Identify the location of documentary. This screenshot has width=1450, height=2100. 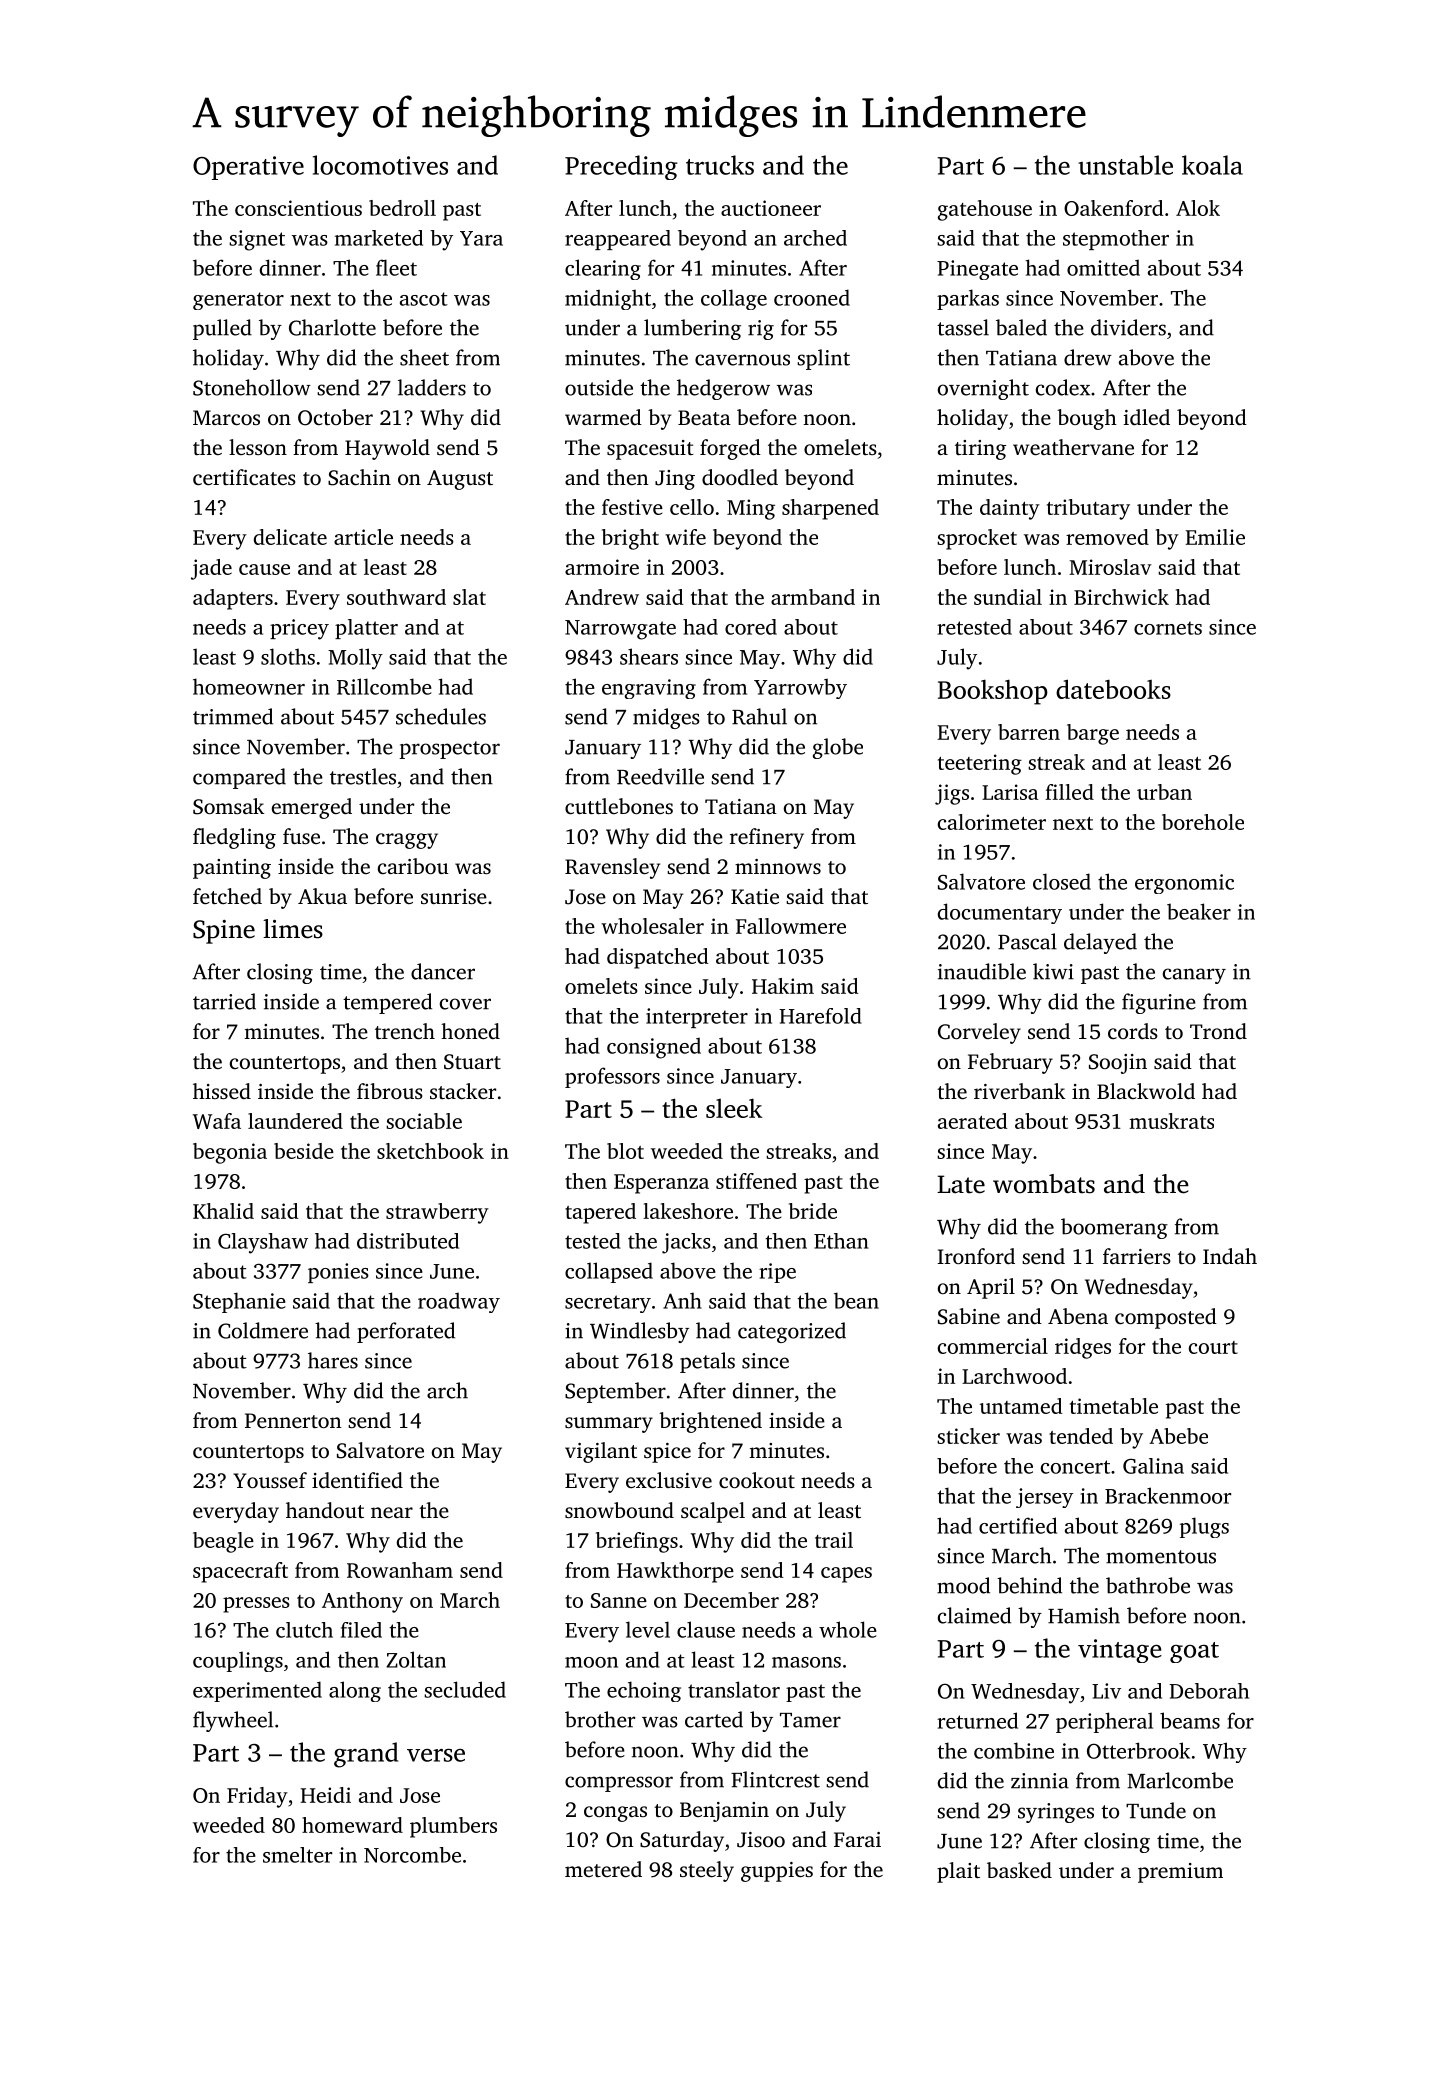
(1000, 913).
